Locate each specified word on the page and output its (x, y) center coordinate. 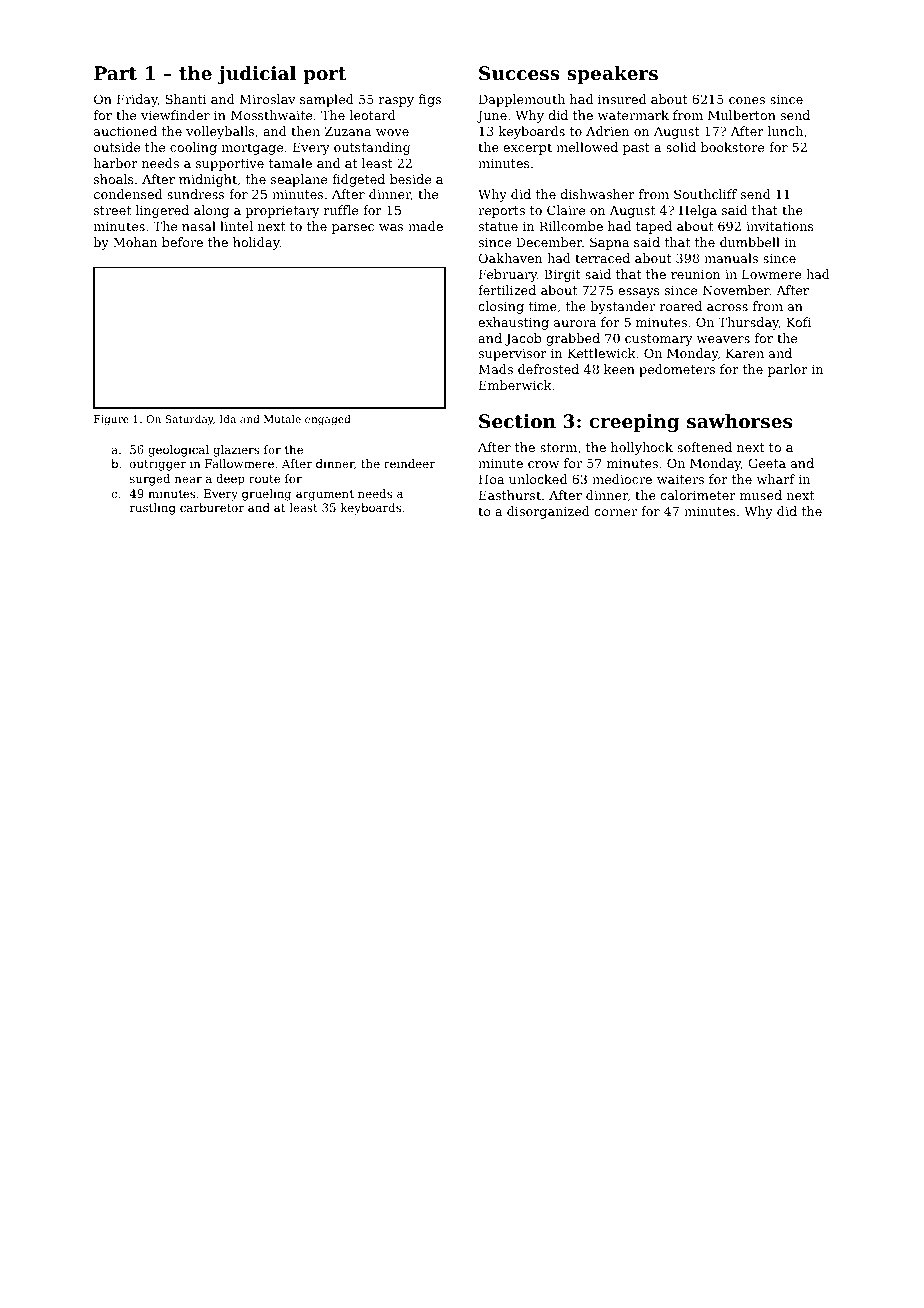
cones (747, 100)
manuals (731, 258)
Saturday (189, 420)
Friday (137, 100)
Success (519, 73)
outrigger (158, 465)
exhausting (513, 323)
